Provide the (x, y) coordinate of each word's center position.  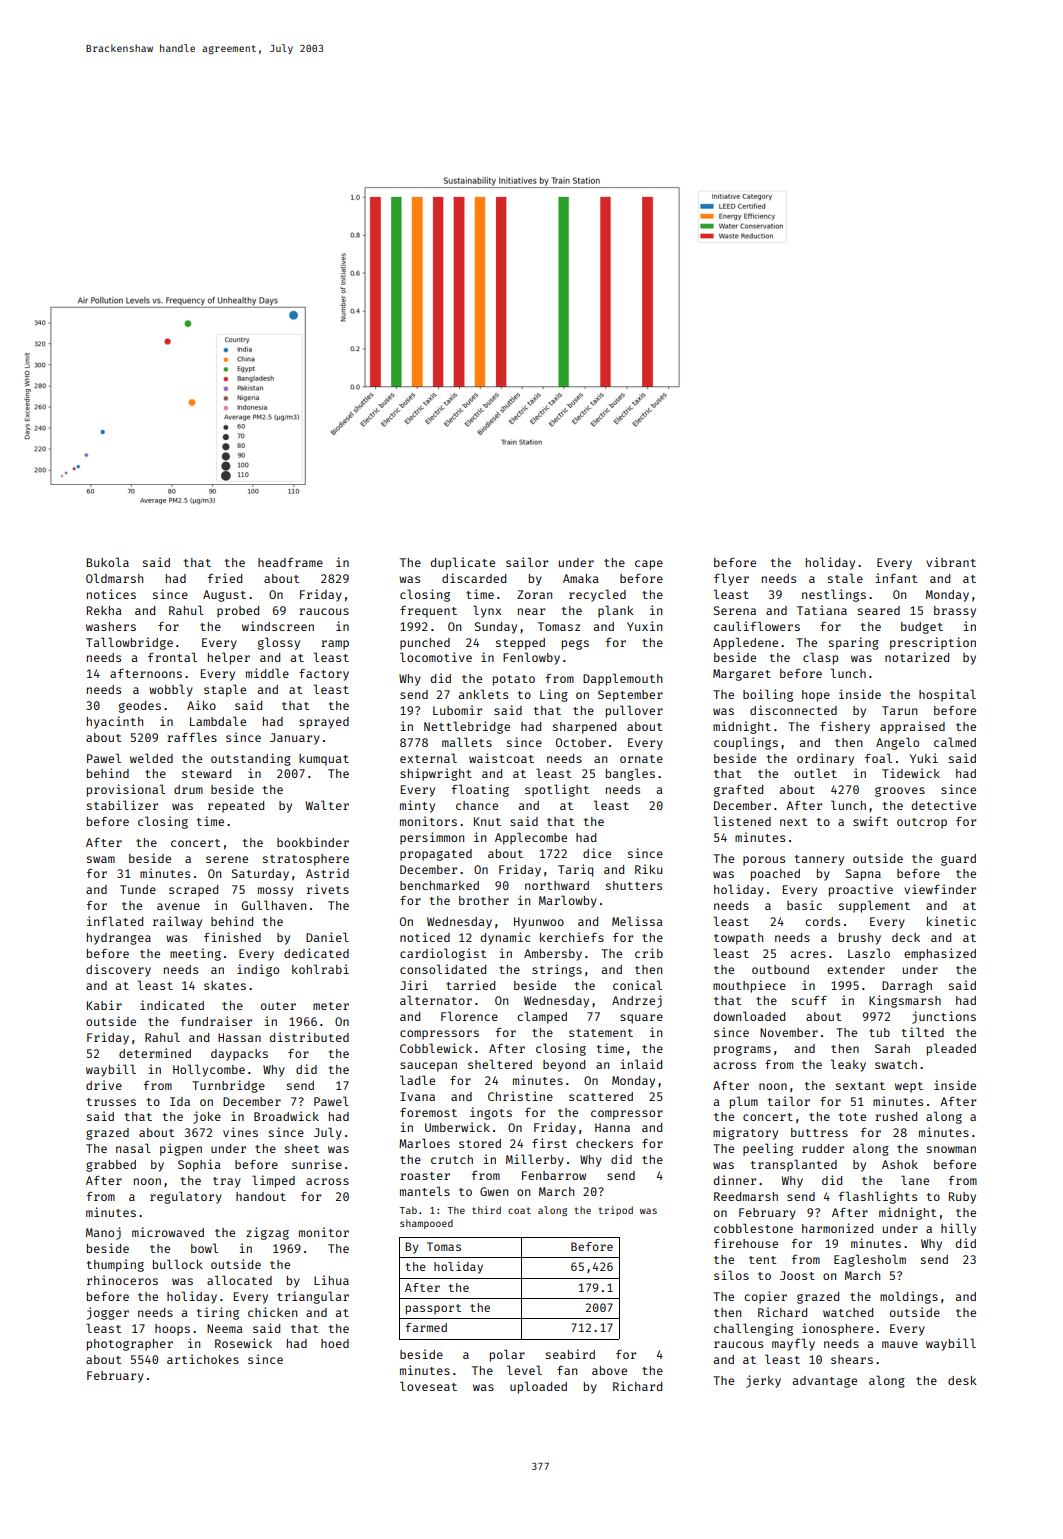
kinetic (951, 921)
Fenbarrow (554, 1175)
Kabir (104, 1005)
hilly (958, 1229)
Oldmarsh (114, 578)
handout (261, 1196)
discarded (474, 578)
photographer (130, 1345)
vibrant (951, 562)
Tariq (575, 870)
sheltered (500, 1064)
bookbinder (313, 842)
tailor (789, 1101)
